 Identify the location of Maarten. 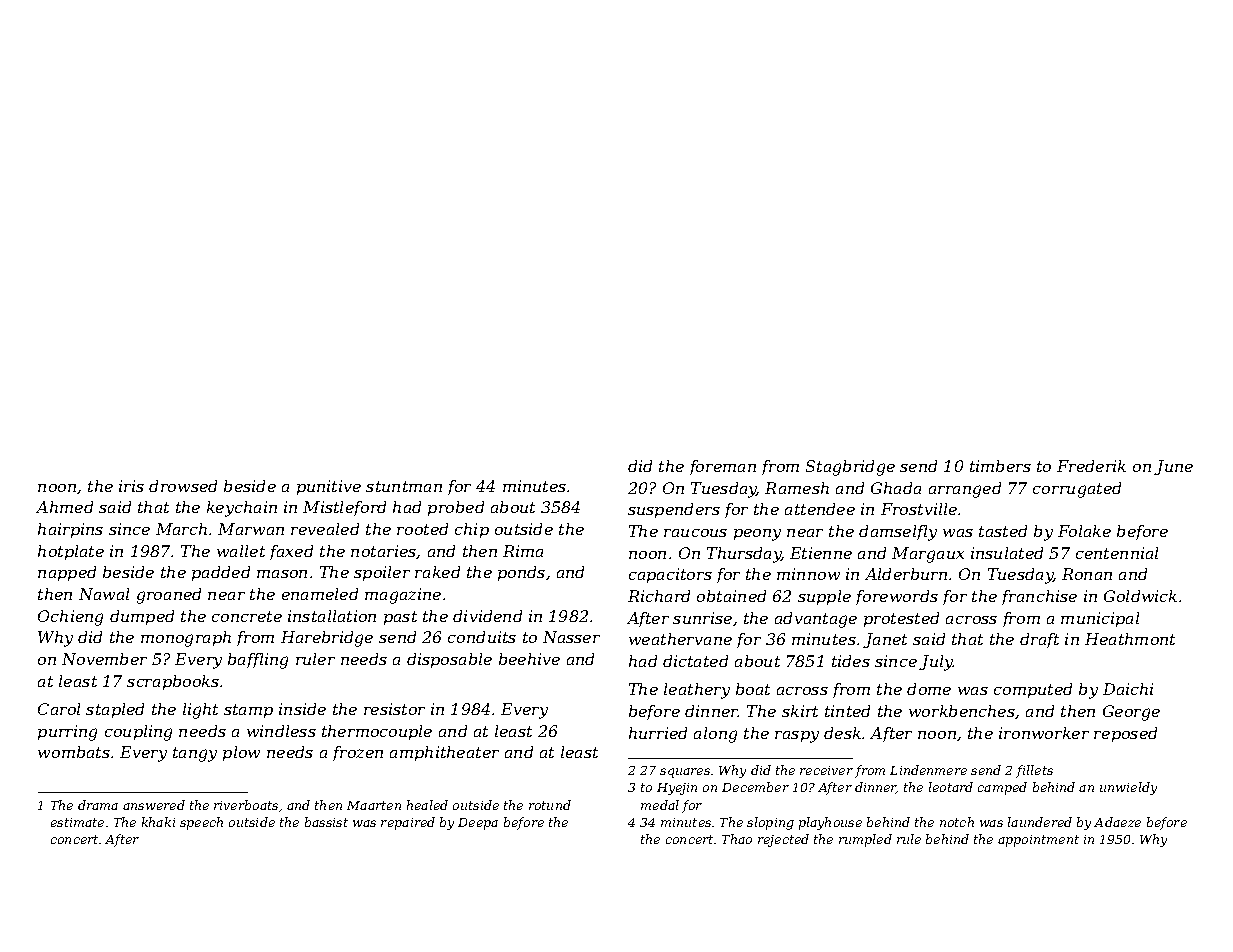
(374, 805).
